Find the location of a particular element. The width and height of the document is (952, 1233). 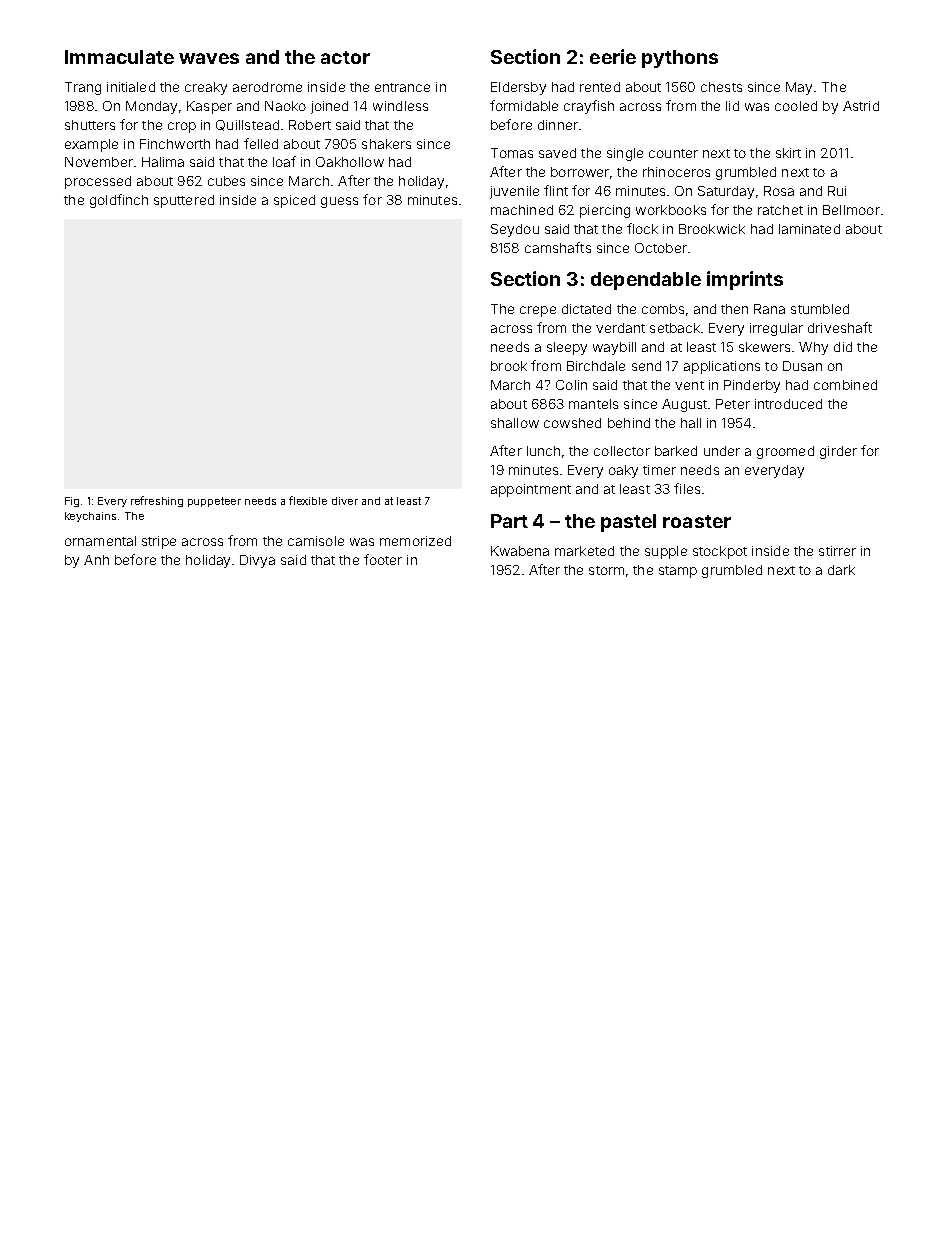

goldfinch is located at coordinates (119, 201).
